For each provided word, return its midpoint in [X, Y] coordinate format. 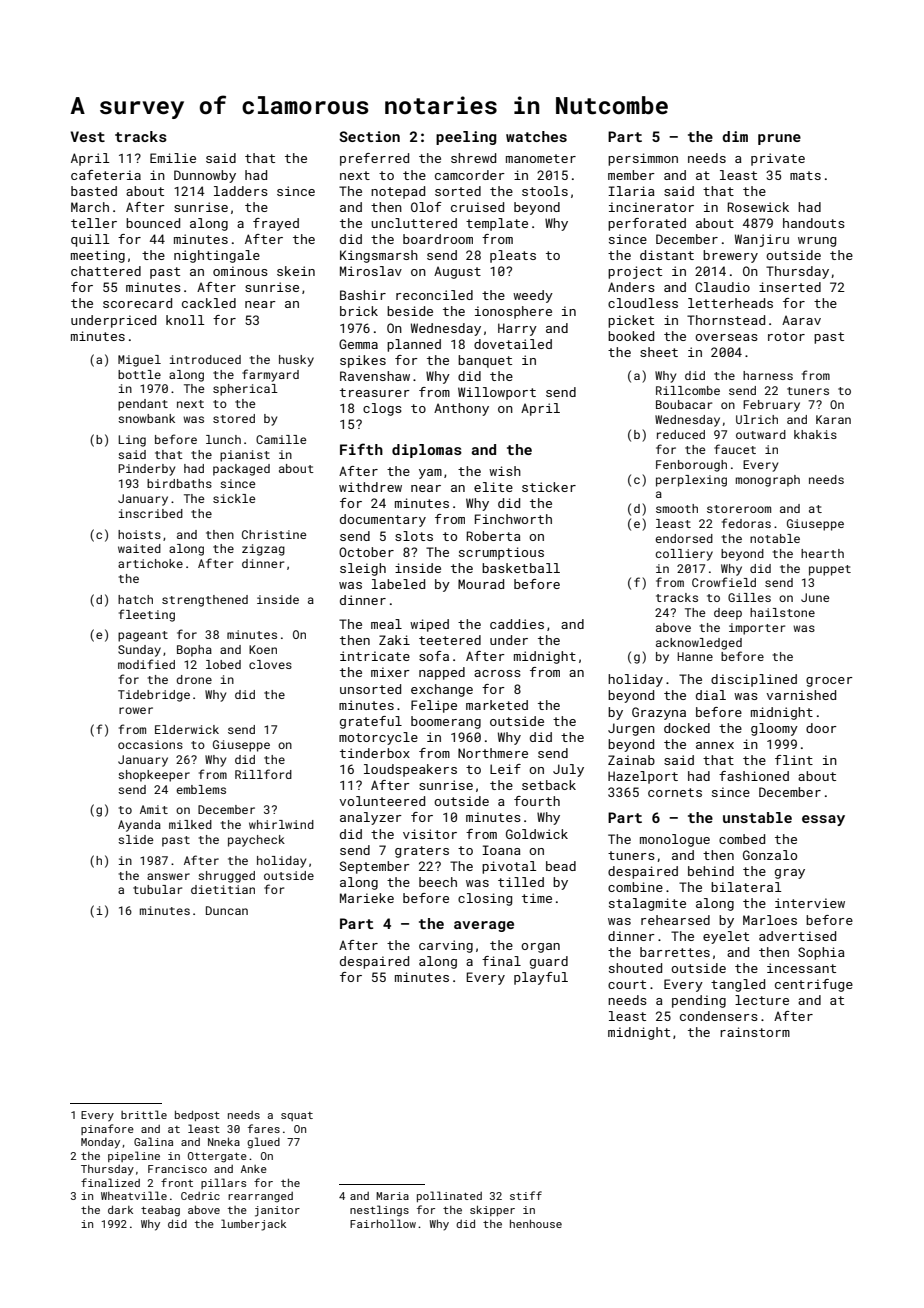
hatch [135, 599]
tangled [738, 985]
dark [120, 1209]
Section [369, 136]
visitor [430, 834]
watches [536, 136]
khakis [815, 434]
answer [168, 876]
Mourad [481, 584]
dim [735, 136]
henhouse [536, 1223]
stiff [526, 1195]
